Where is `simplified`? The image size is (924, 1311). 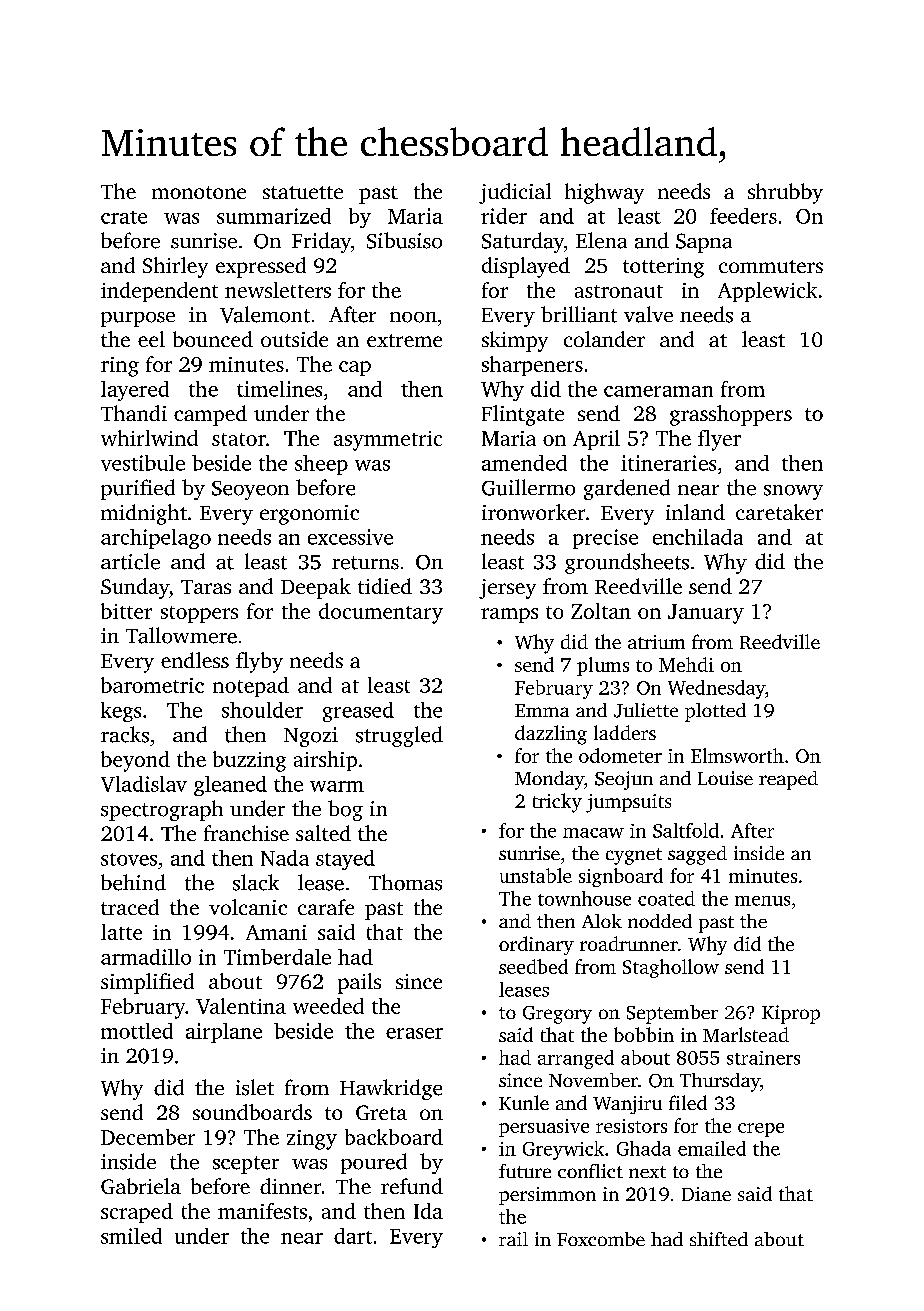 simplified is located at coordinates (147, 983).
